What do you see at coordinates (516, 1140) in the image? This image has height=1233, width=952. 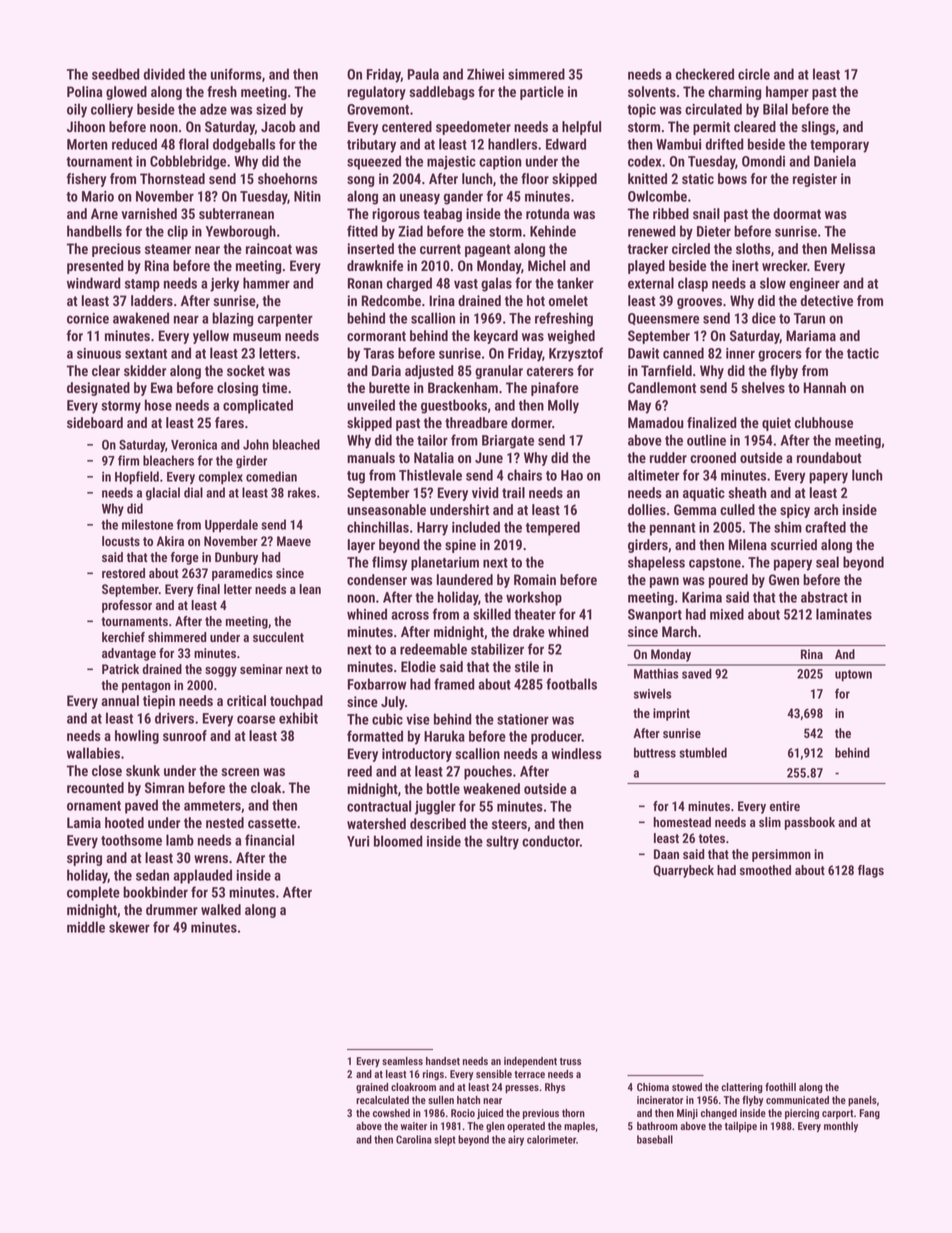 I see `airy` at bounding box center [516, 1140].
